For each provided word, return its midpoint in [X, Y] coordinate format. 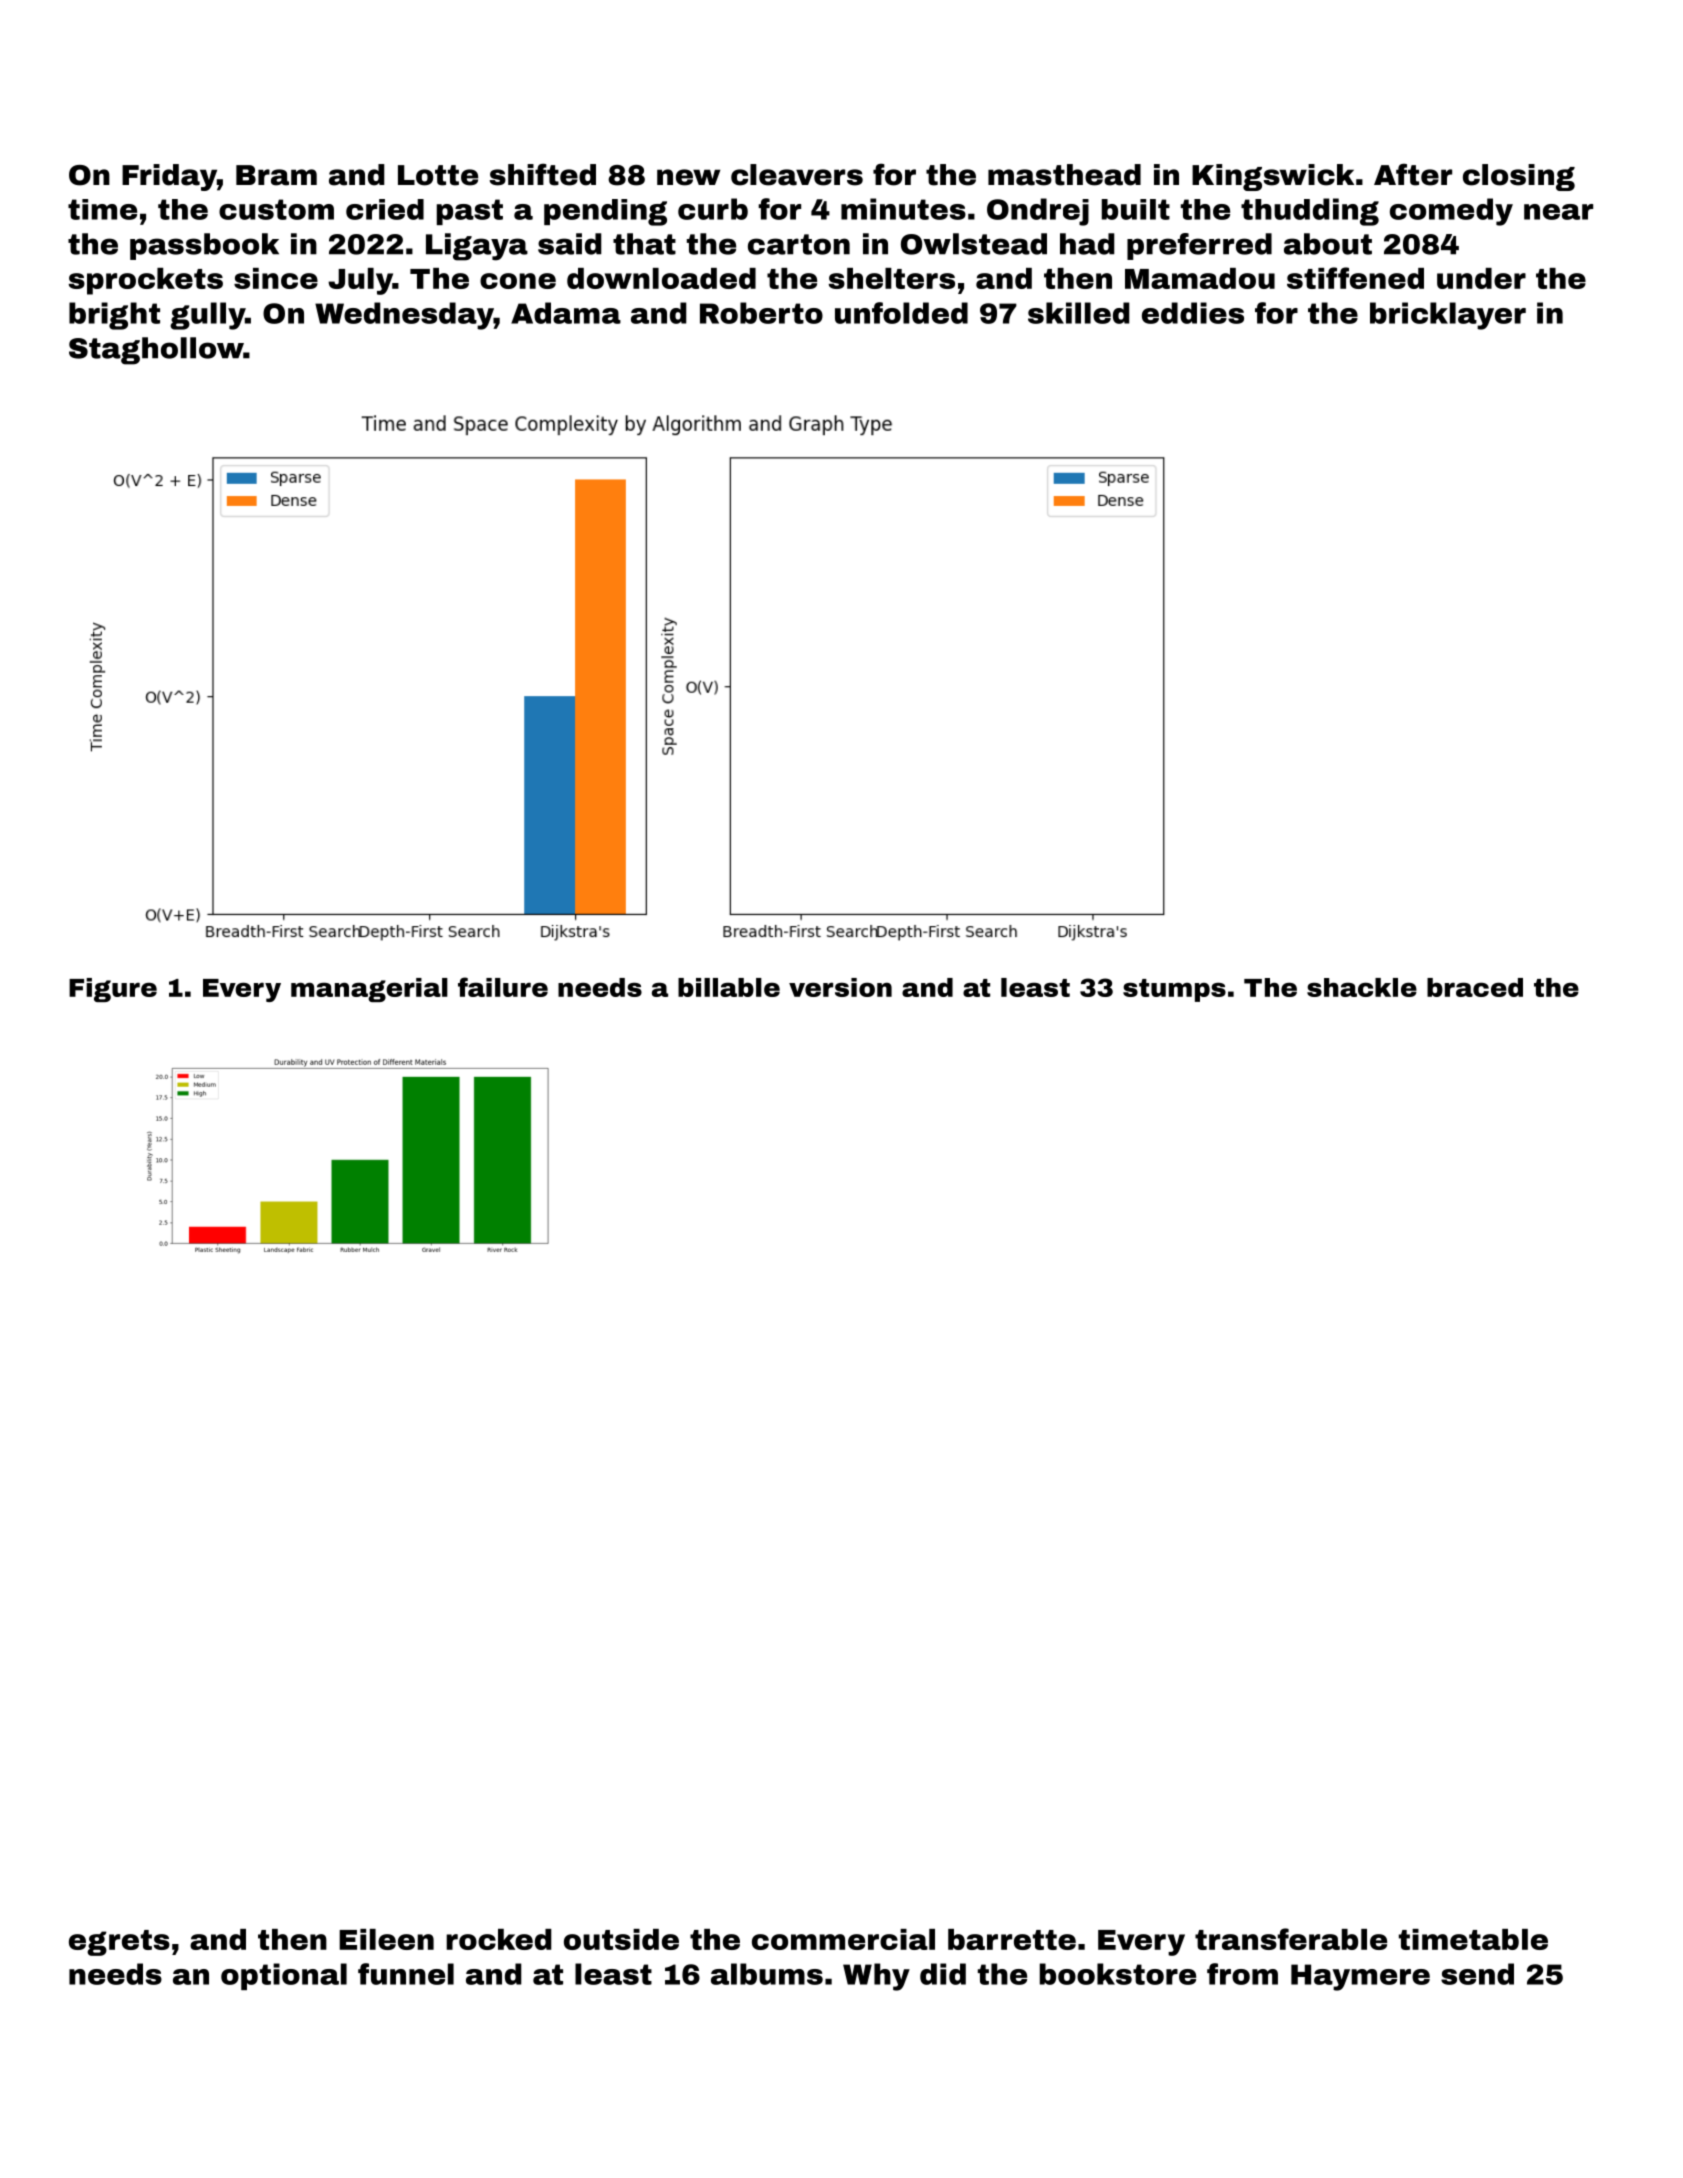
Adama [566, 313]
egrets [119, 1943]
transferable [1291, 1939]
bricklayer [1448, 316]
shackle [1362, 987]
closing [1519, 177]
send [1477, 1974]
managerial [369, 990]
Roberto [761, 313]
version [840, 987]
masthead [1064, 175]
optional [284, 1976]
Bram [276, 175]
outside [621, 1939]
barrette [1012, 1939]
